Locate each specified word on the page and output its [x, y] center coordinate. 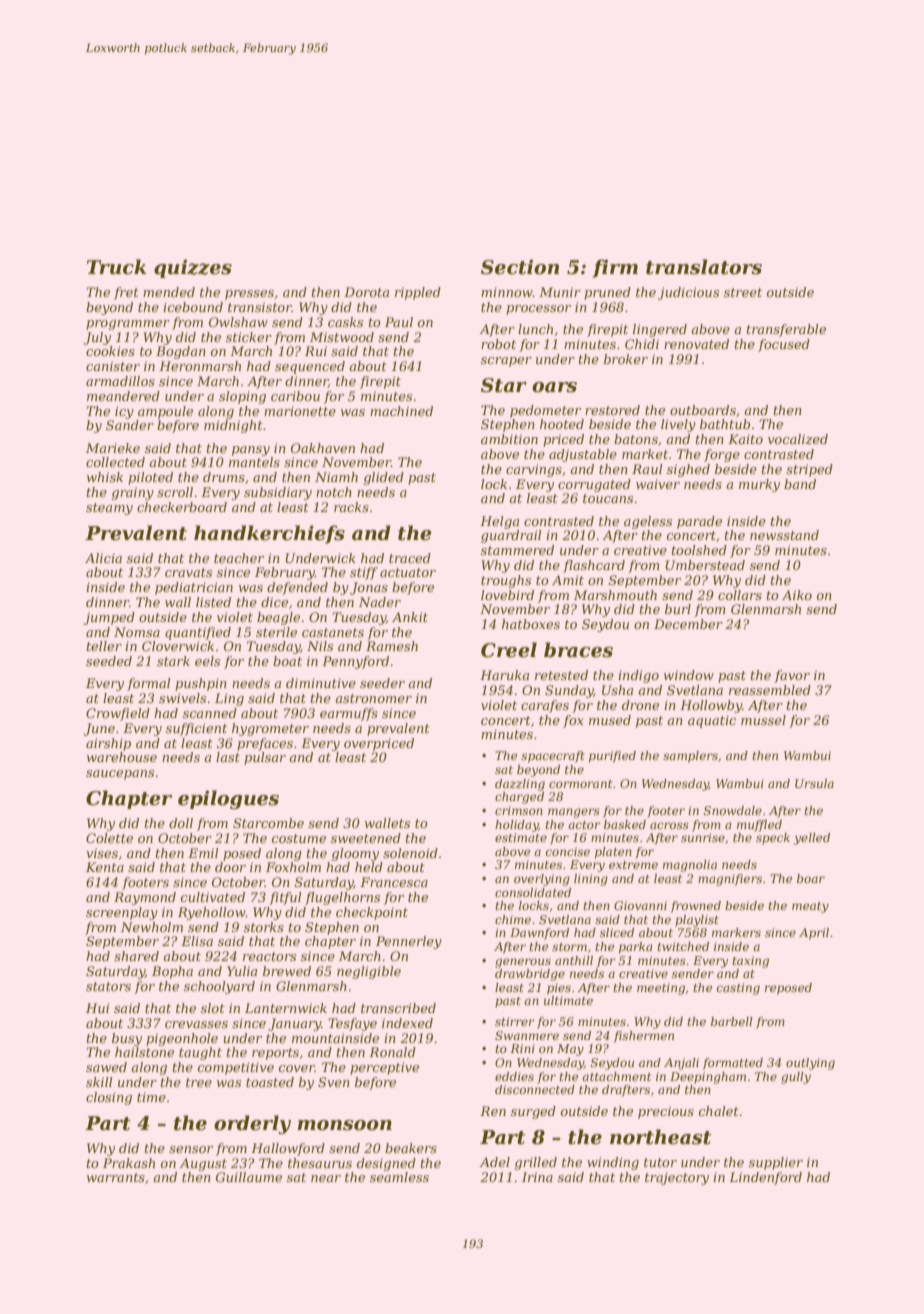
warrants [116, 1177]
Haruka [504, 675]
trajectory [677, 1178]
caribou [295, 396]
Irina [537, 1177]
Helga [499, 522]
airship [108, 744]
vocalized [798, 439]
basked [625, 824]
